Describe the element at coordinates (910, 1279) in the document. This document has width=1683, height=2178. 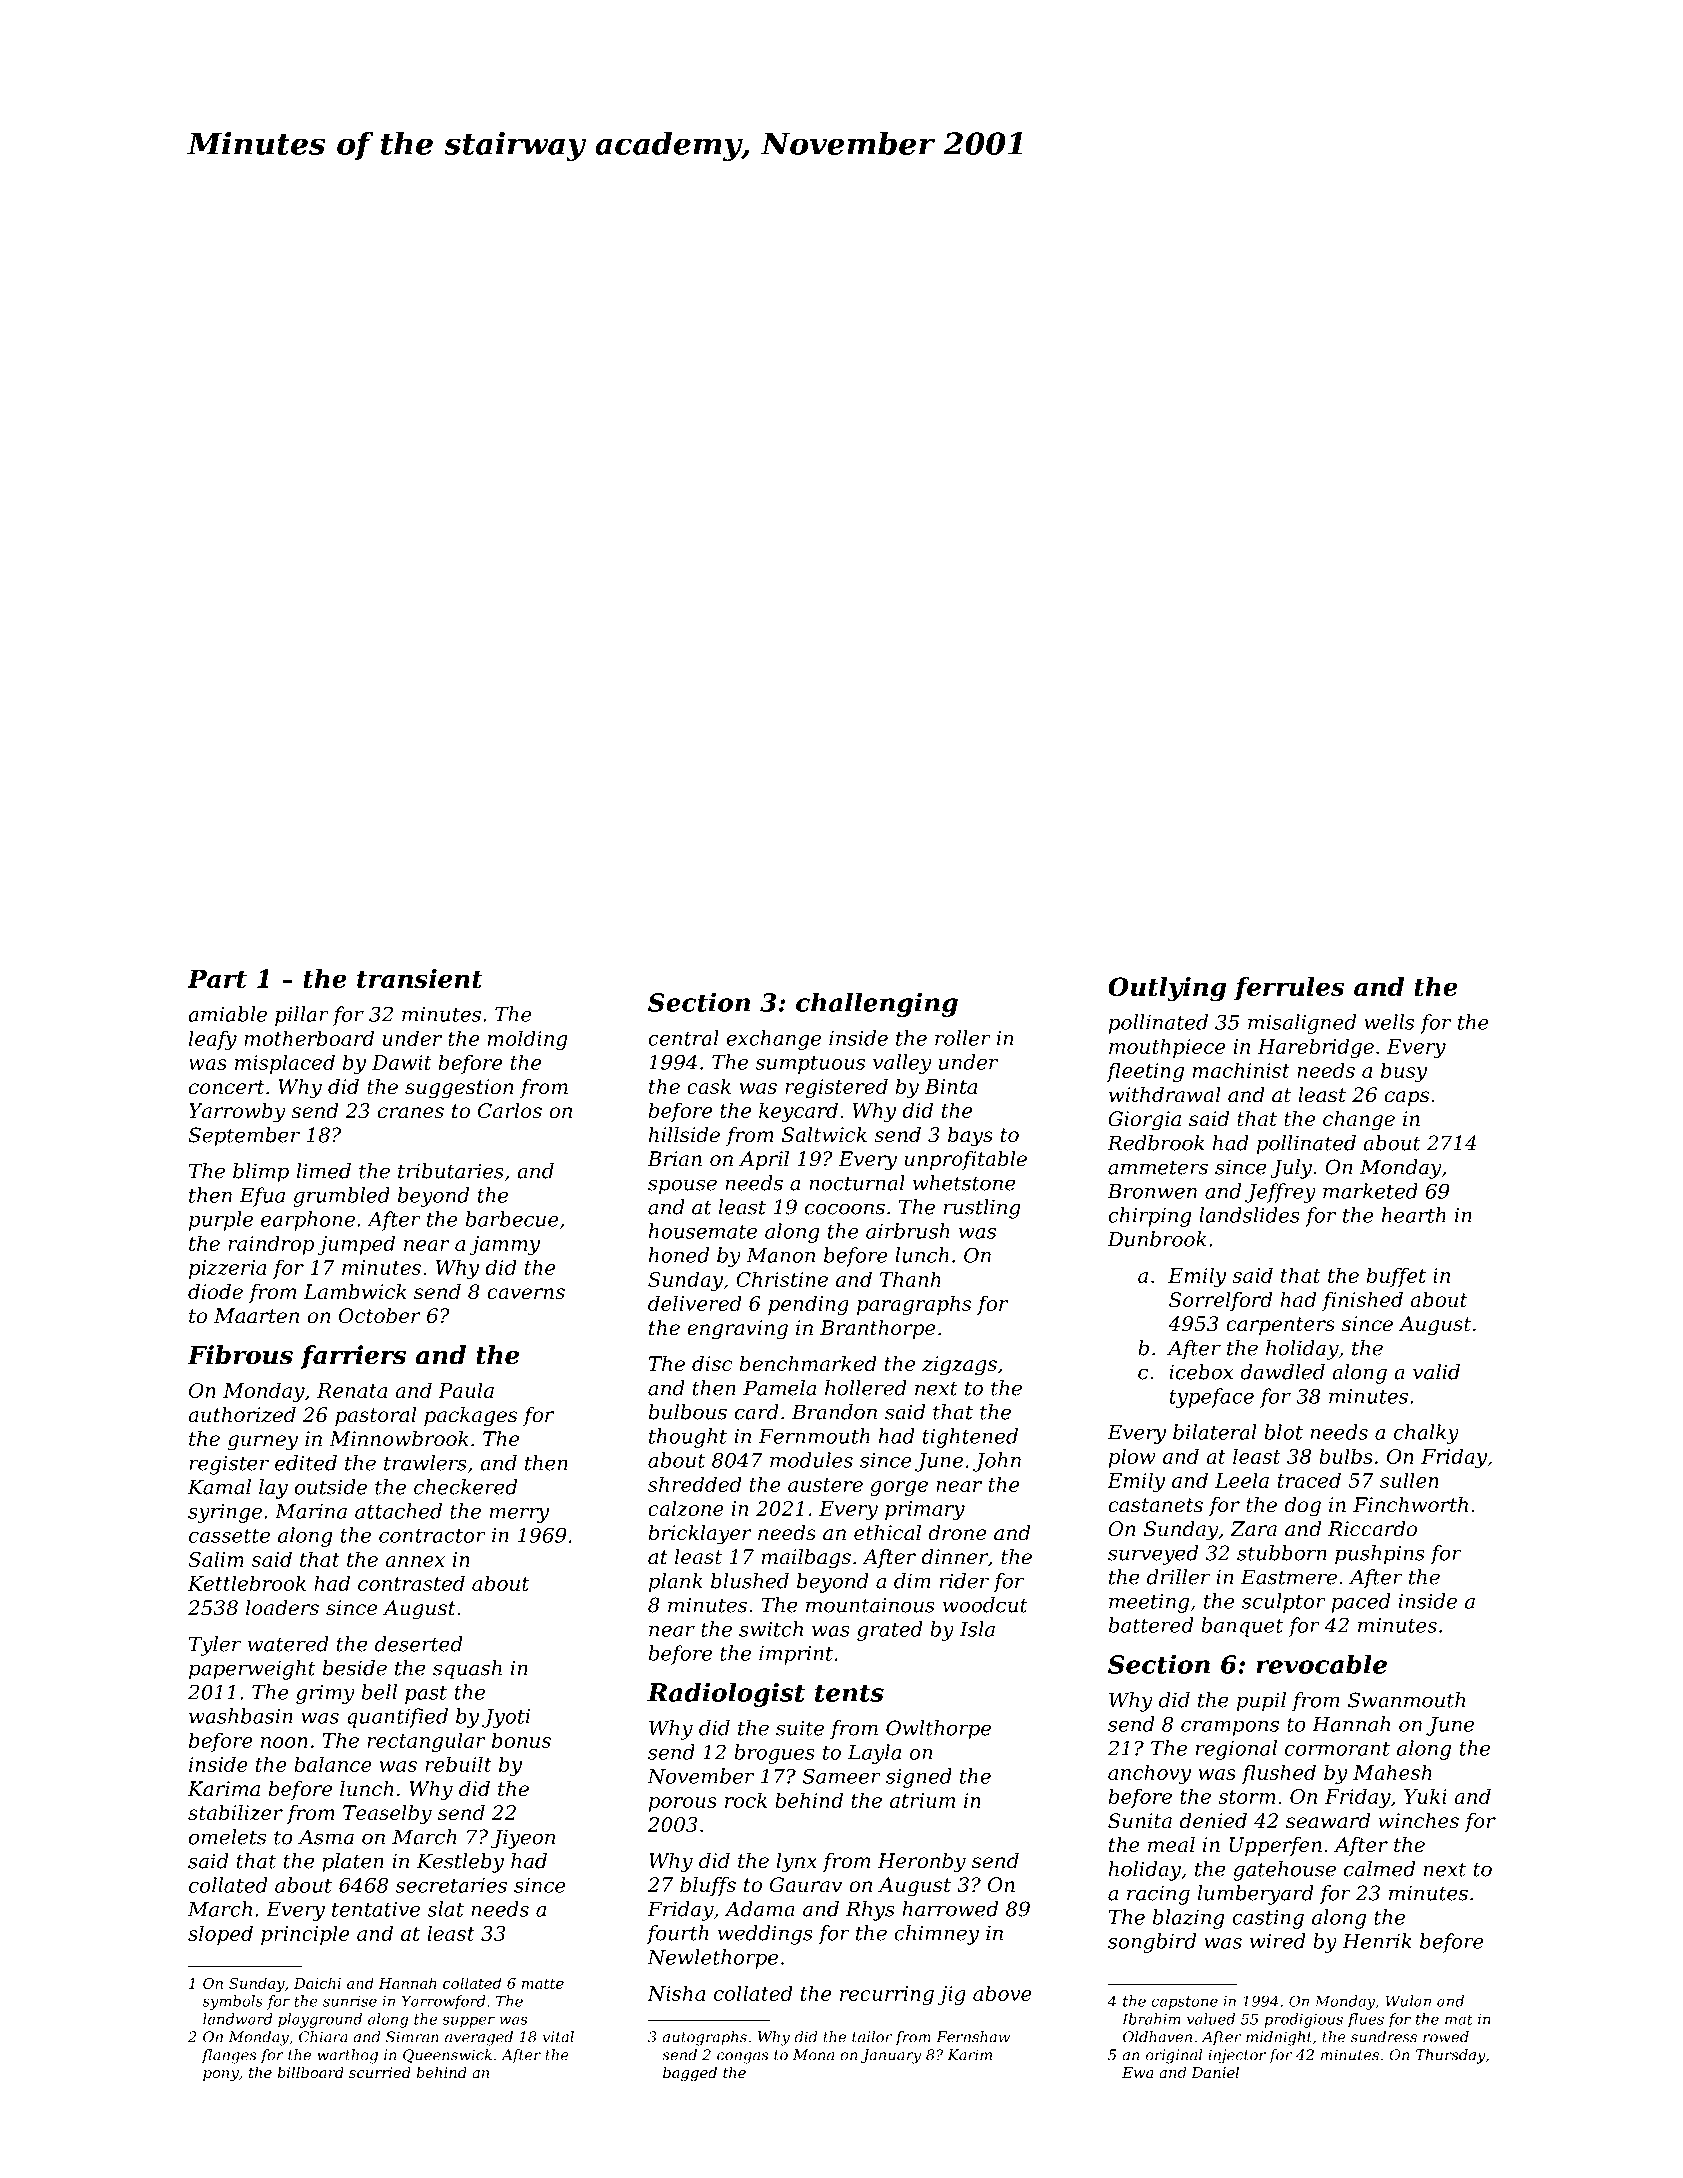
I see `Thanh` at that location.
